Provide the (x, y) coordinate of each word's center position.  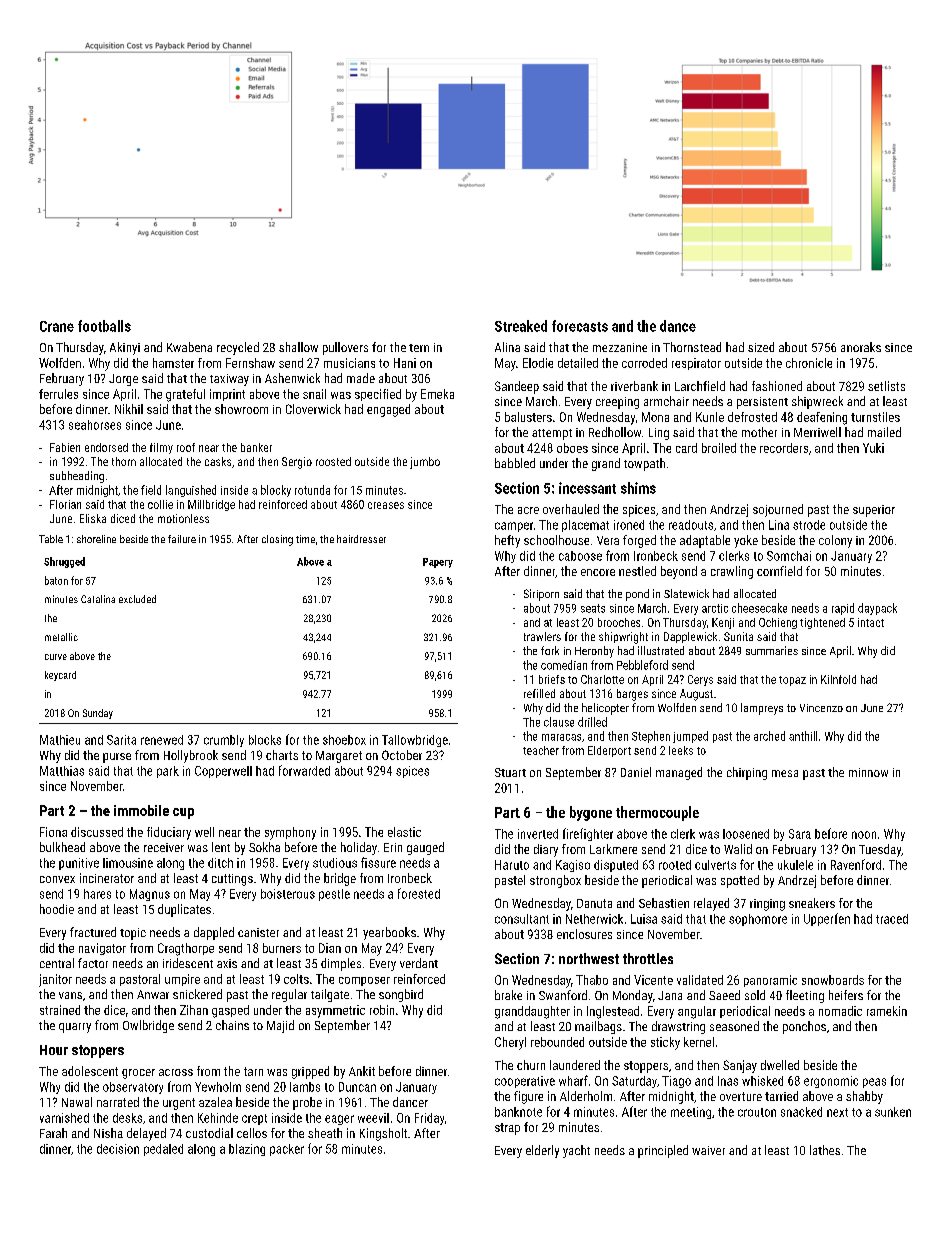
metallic (61, 637)
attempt (552, 434)
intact (871, 622)
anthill (803, 736)
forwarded (304, 770)
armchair (666, 401)
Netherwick (594, 919)
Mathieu (60, 740)
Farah (53, 1133)
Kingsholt (383, 1134)
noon (864, 835)
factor (93, 963)
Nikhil (129, 409)
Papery (438, 563)
